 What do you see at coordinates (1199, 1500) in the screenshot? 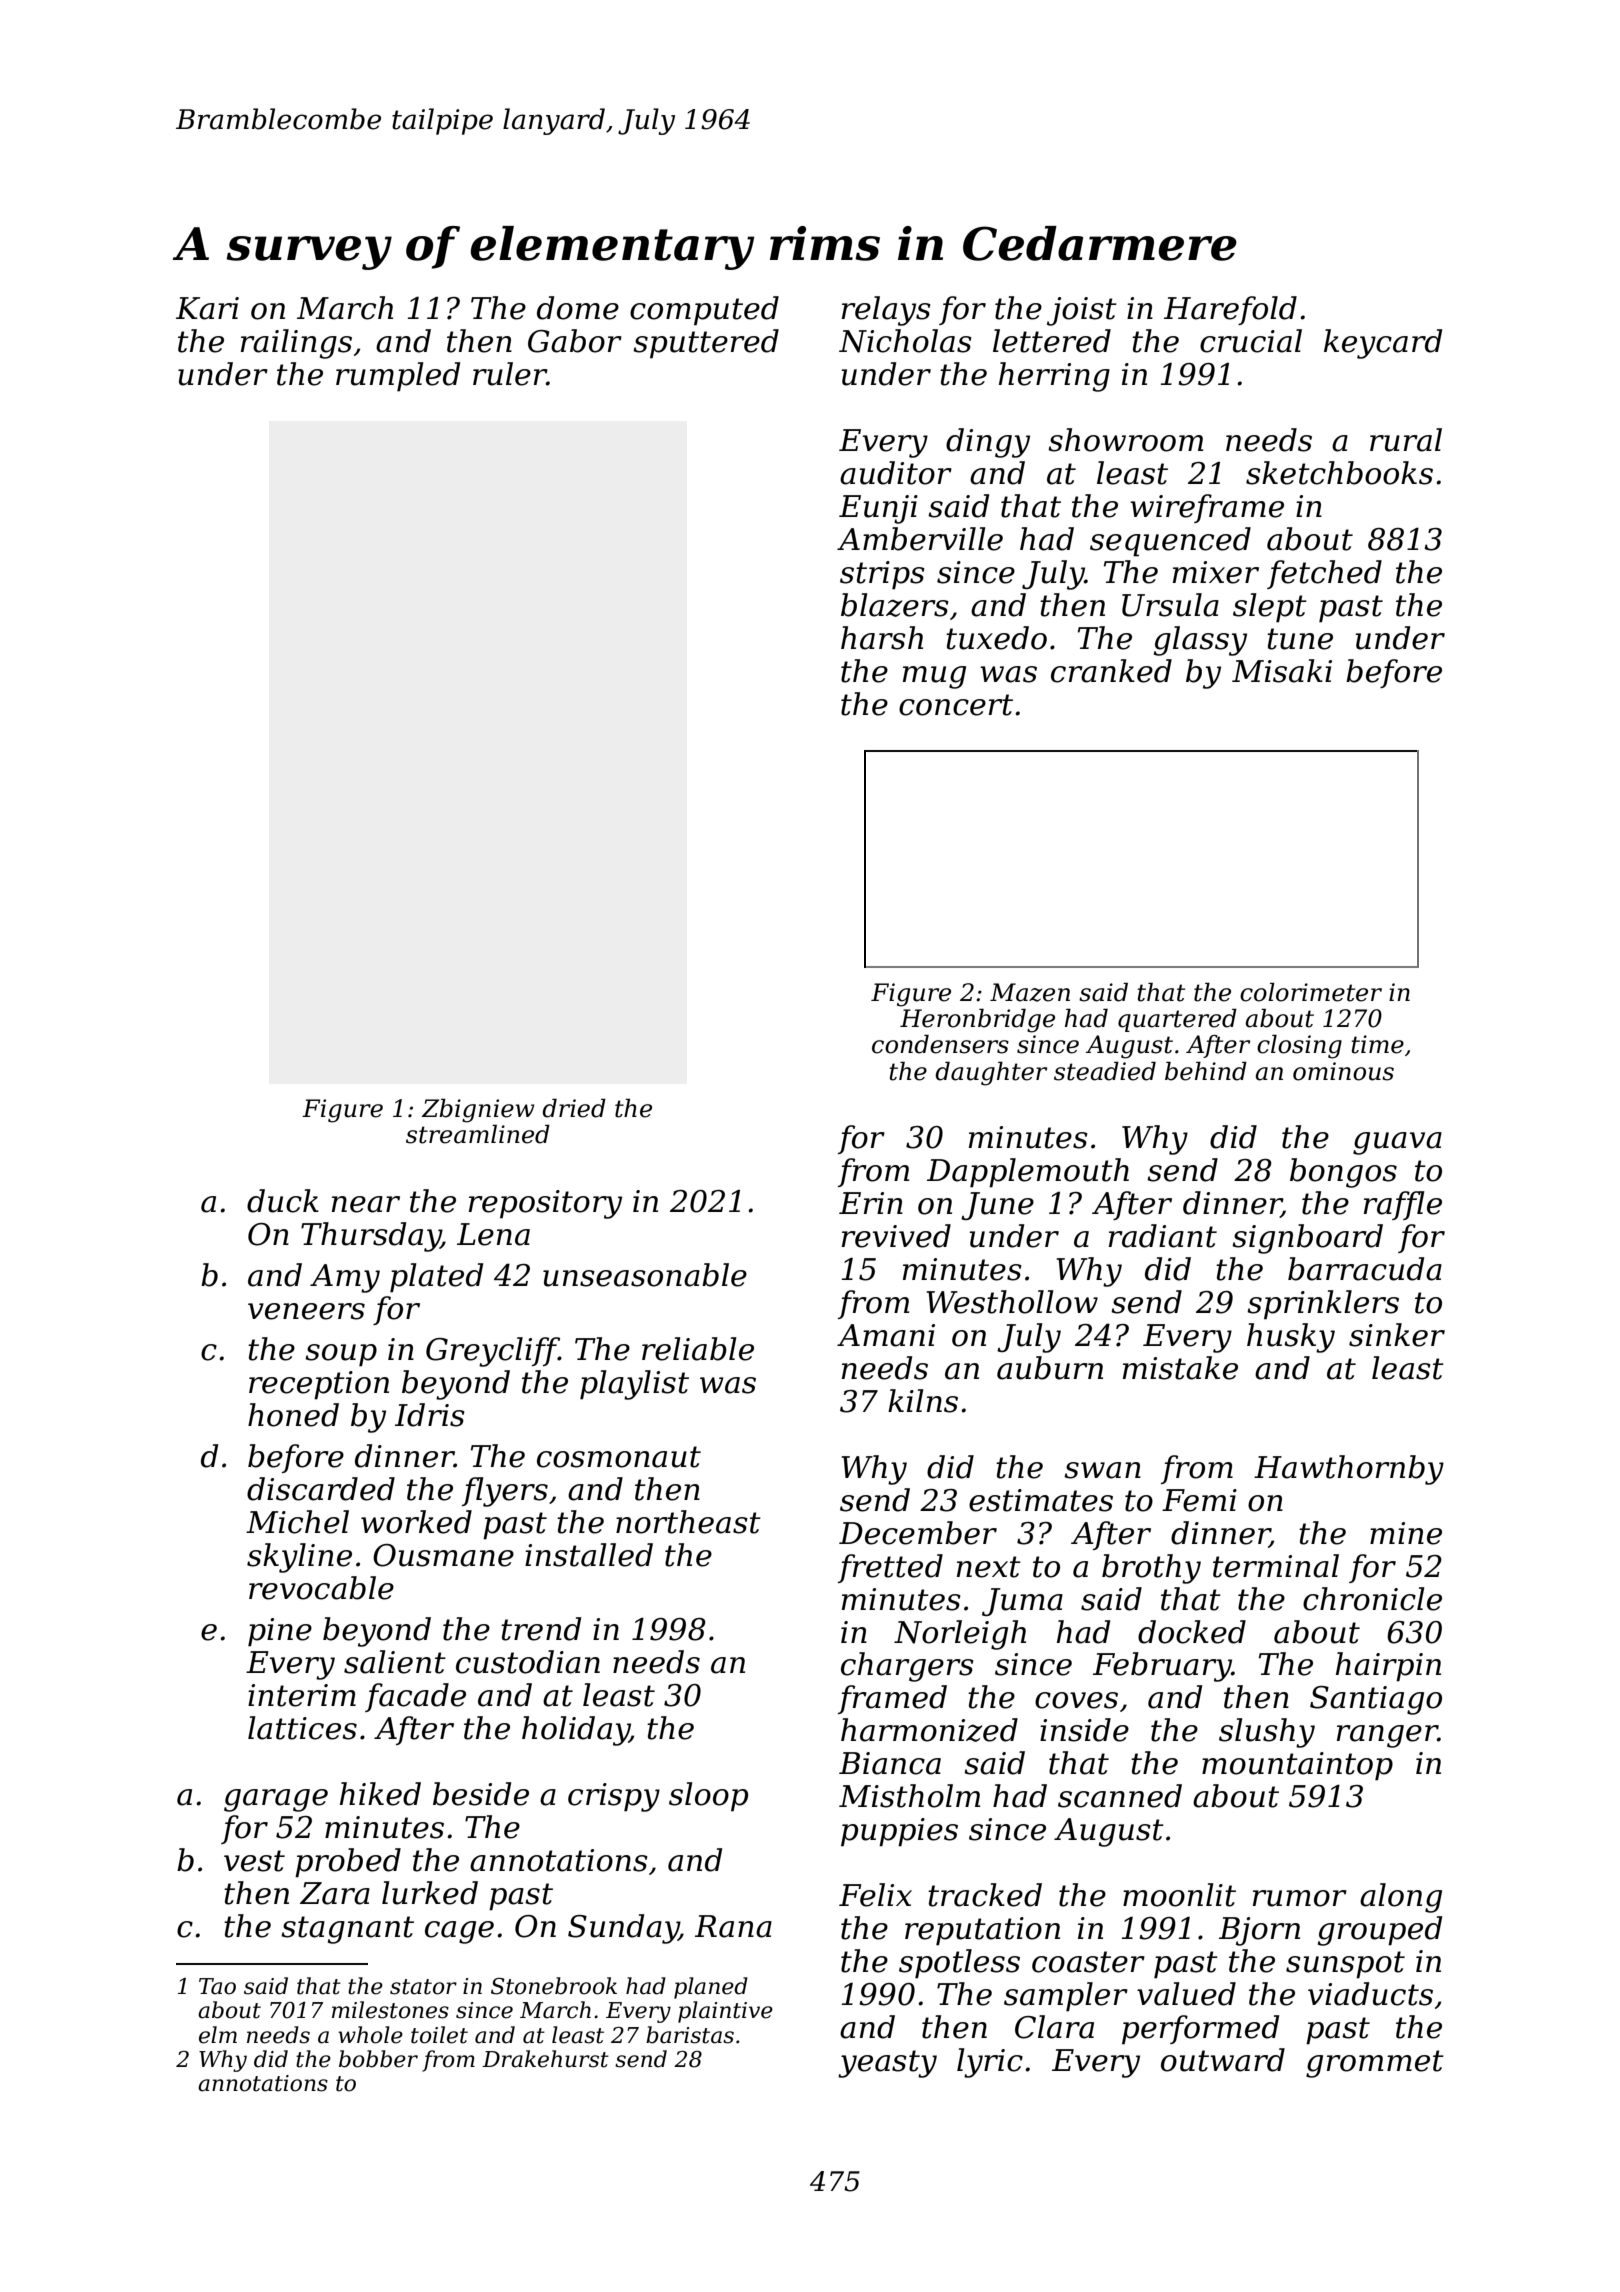
I see `Femi` at bounding box center [1199, 1500].
